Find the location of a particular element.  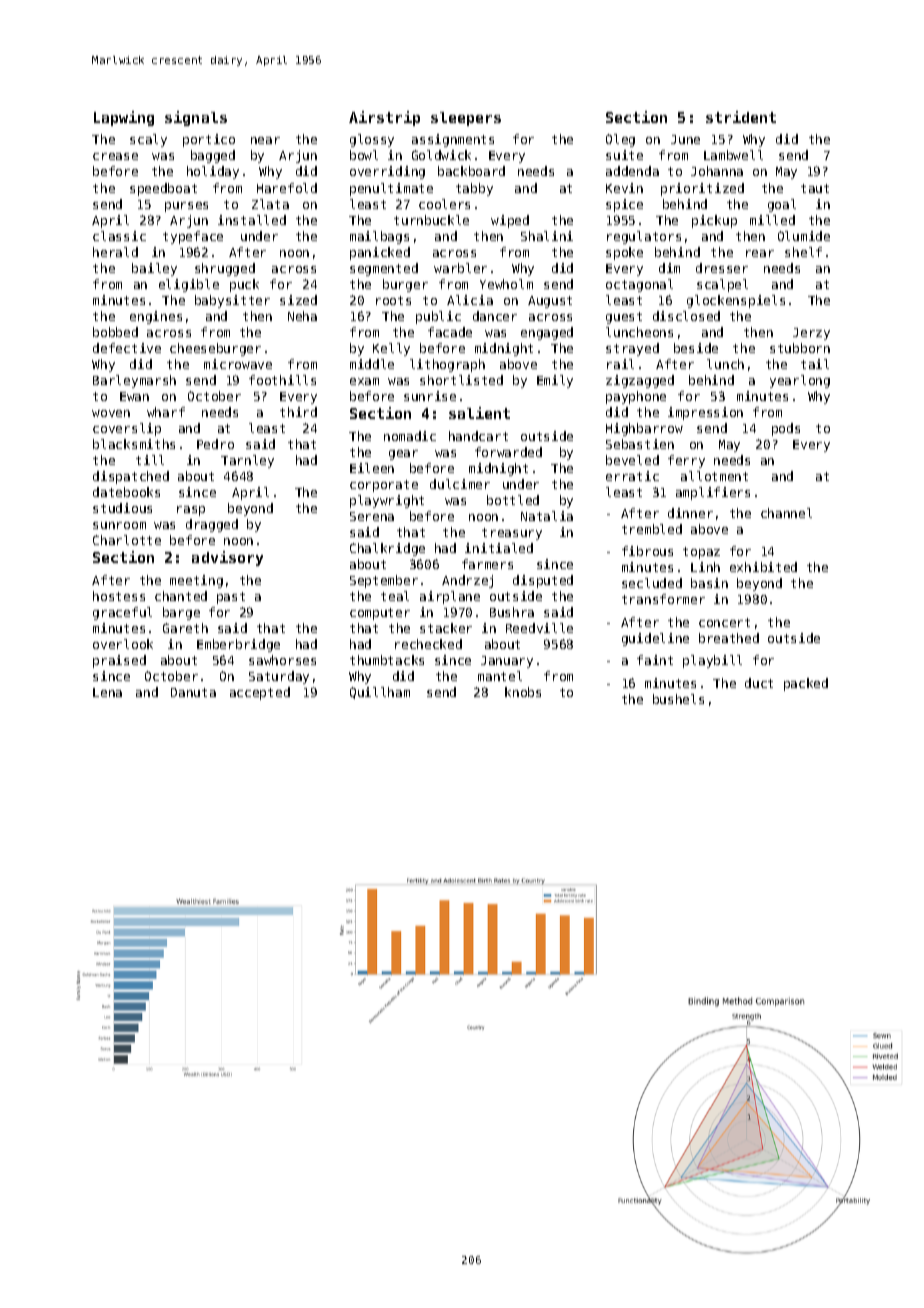

secluded is located at coordinates (652, 583).
